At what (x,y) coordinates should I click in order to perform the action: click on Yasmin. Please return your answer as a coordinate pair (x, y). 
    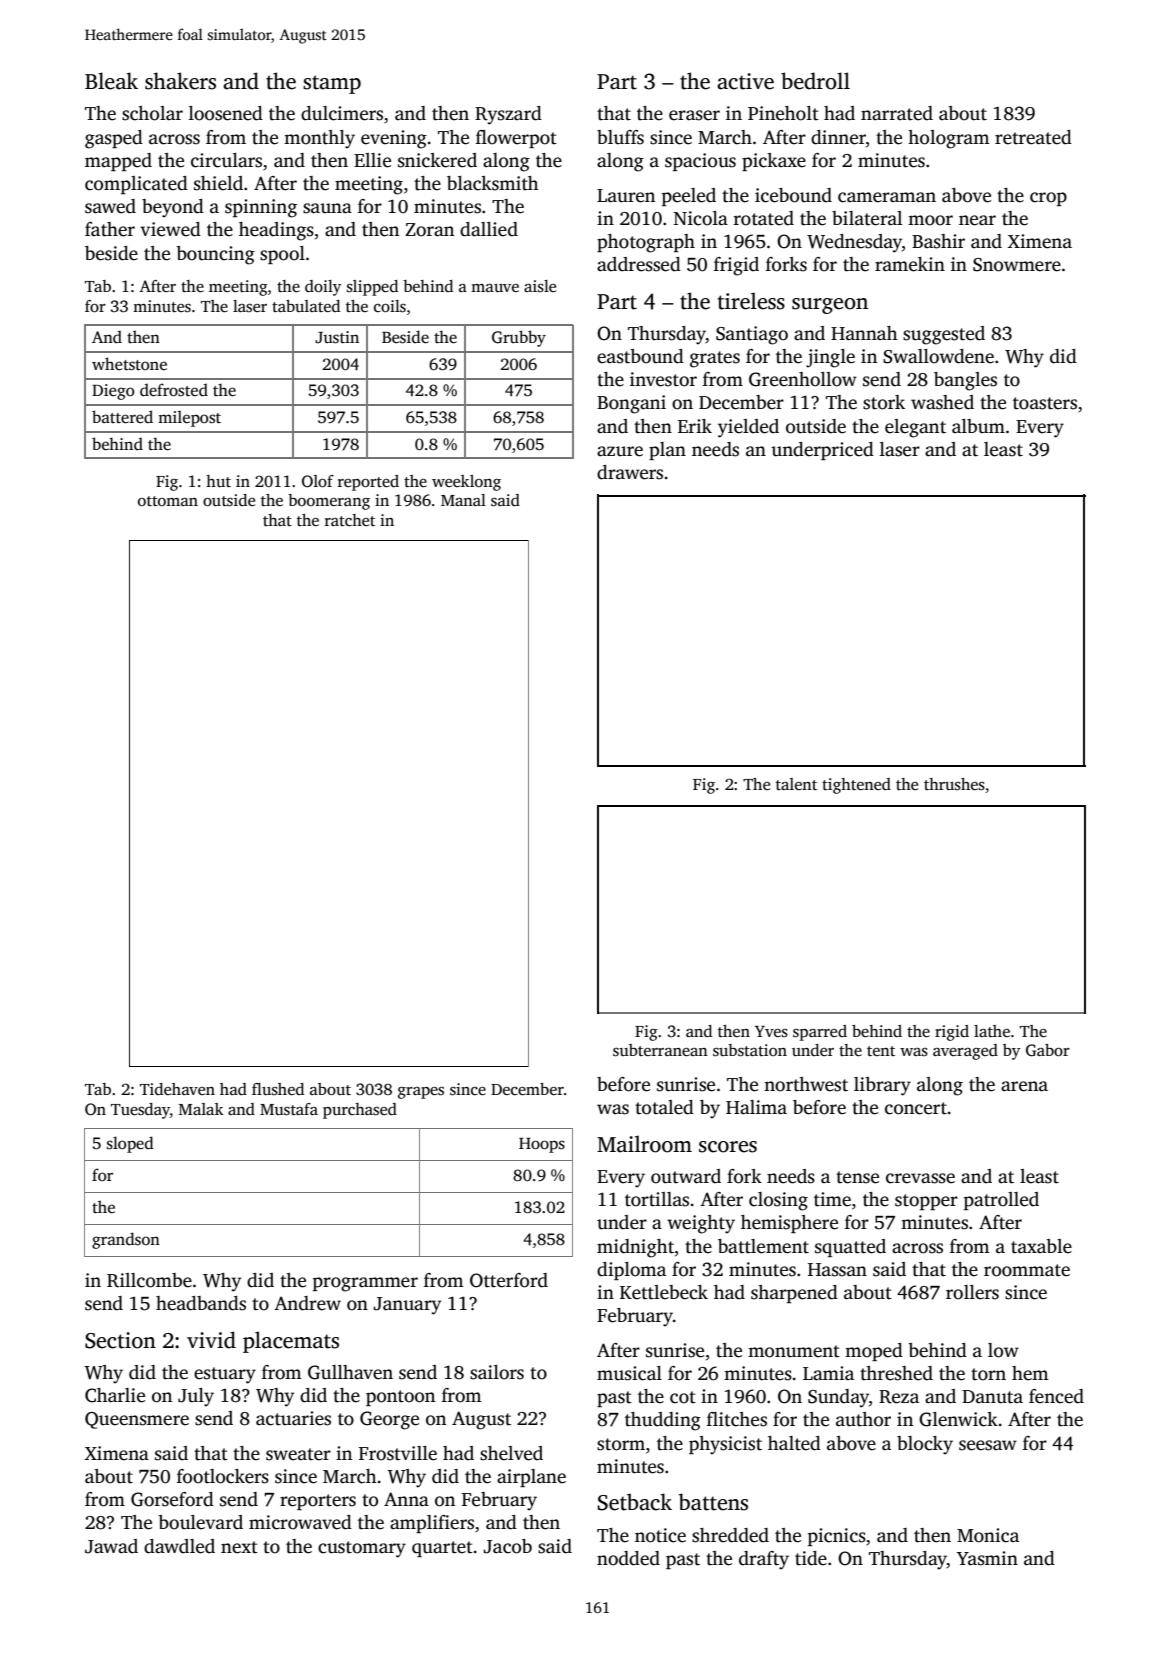
    Looking at the image, I should click on (987, 1558).
